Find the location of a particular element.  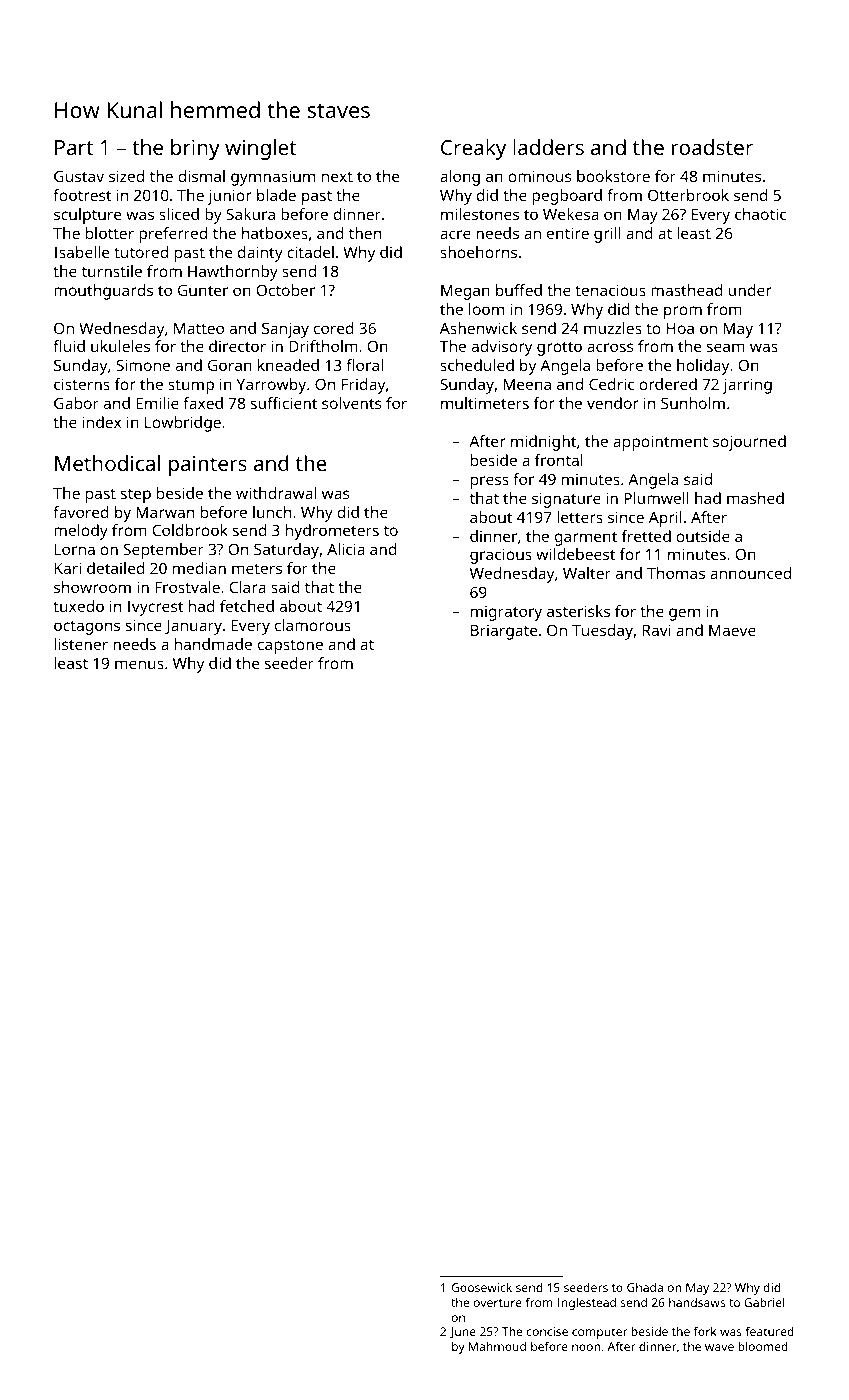

June is located at coordinates (463, 1333).
